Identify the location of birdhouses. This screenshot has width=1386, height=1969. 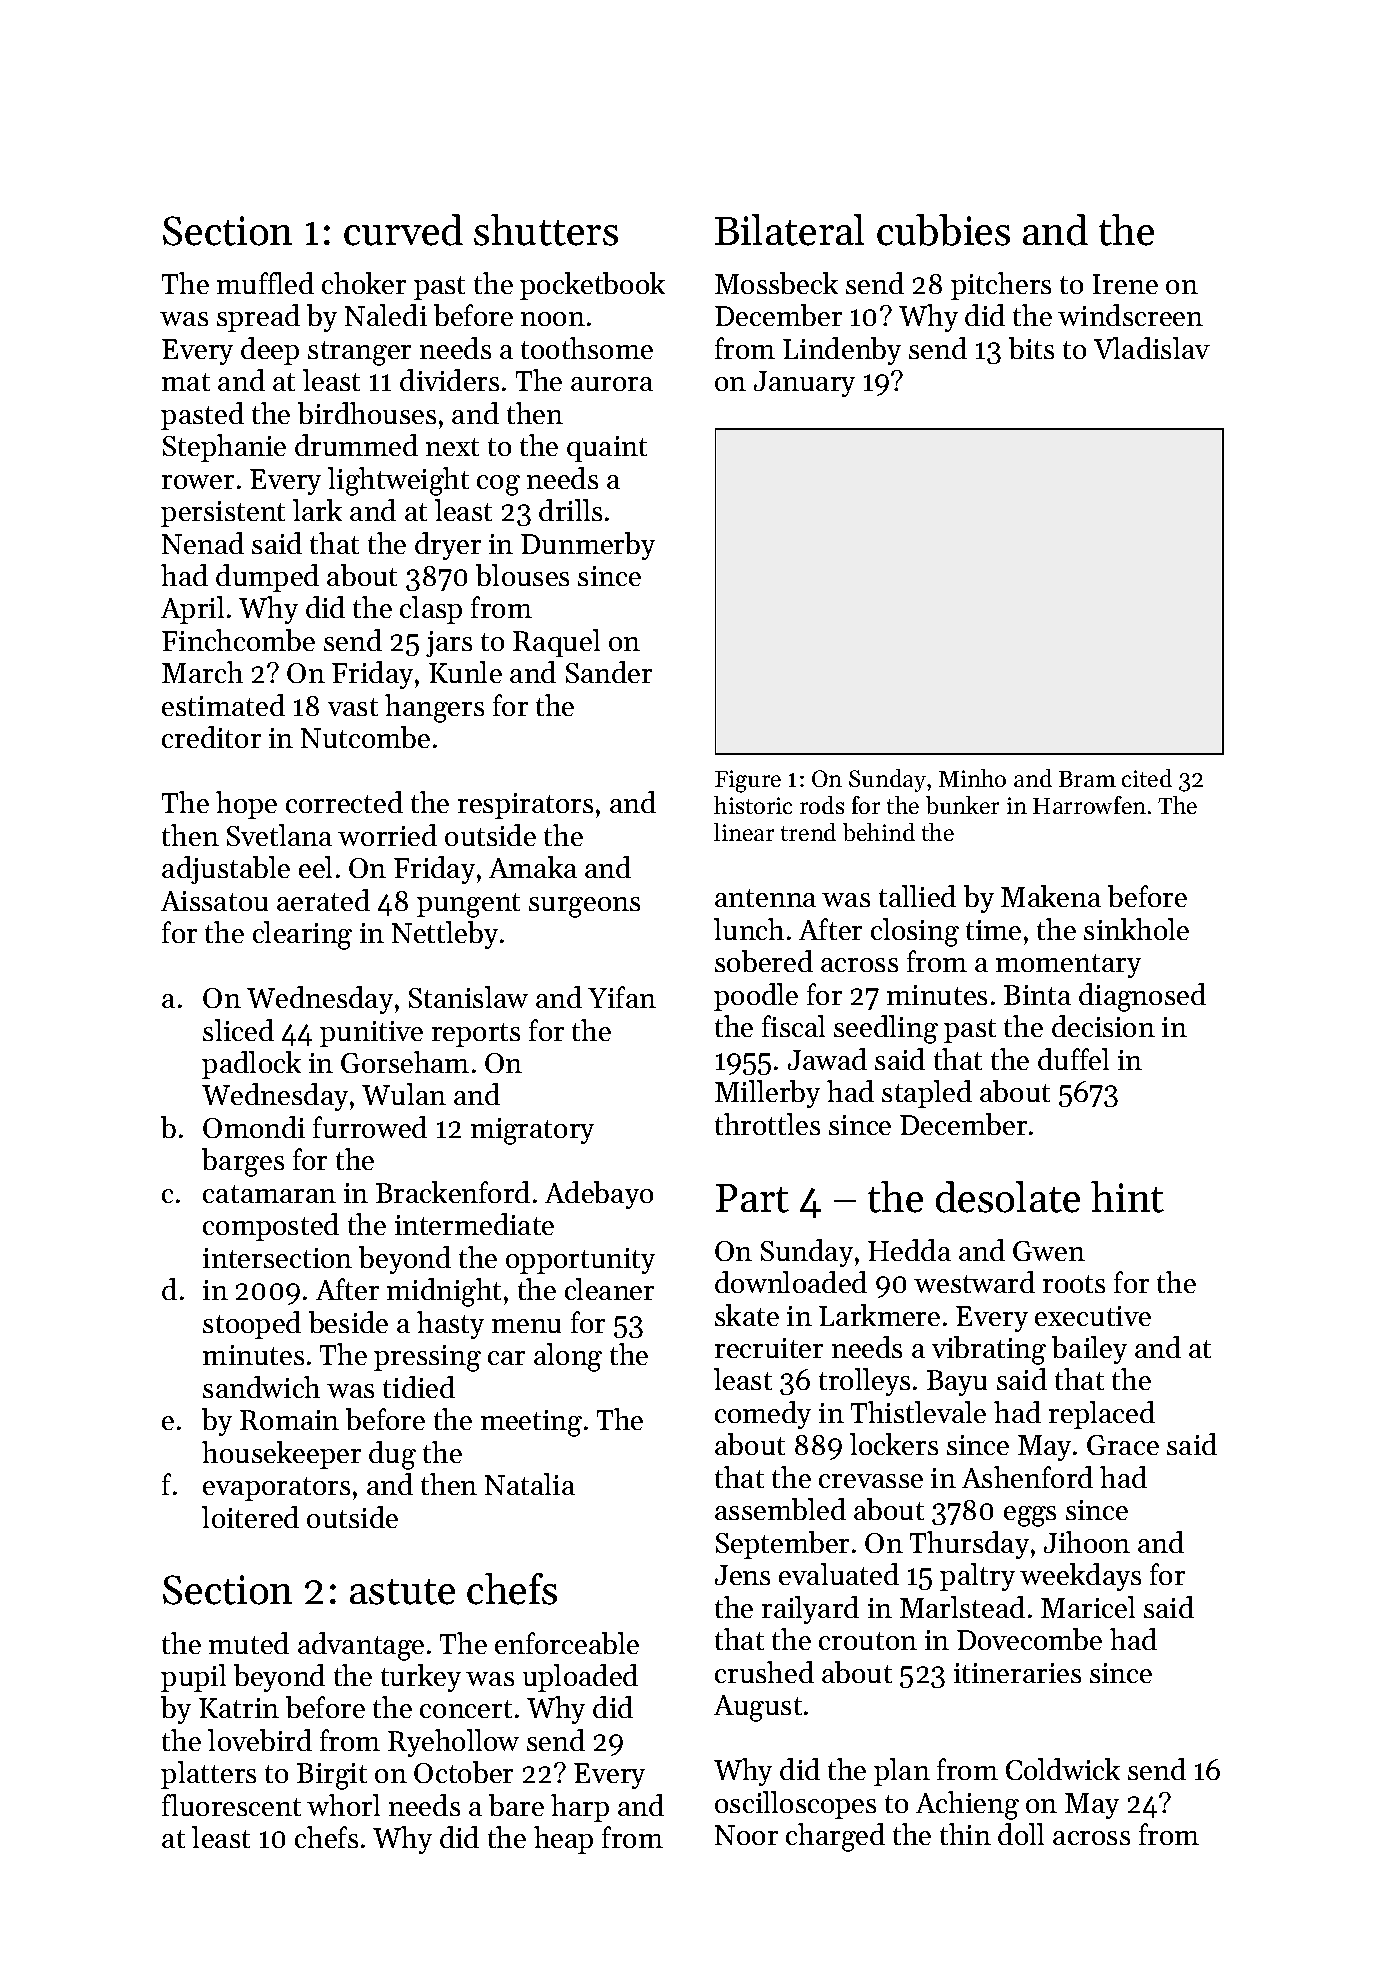
(367, 413).
